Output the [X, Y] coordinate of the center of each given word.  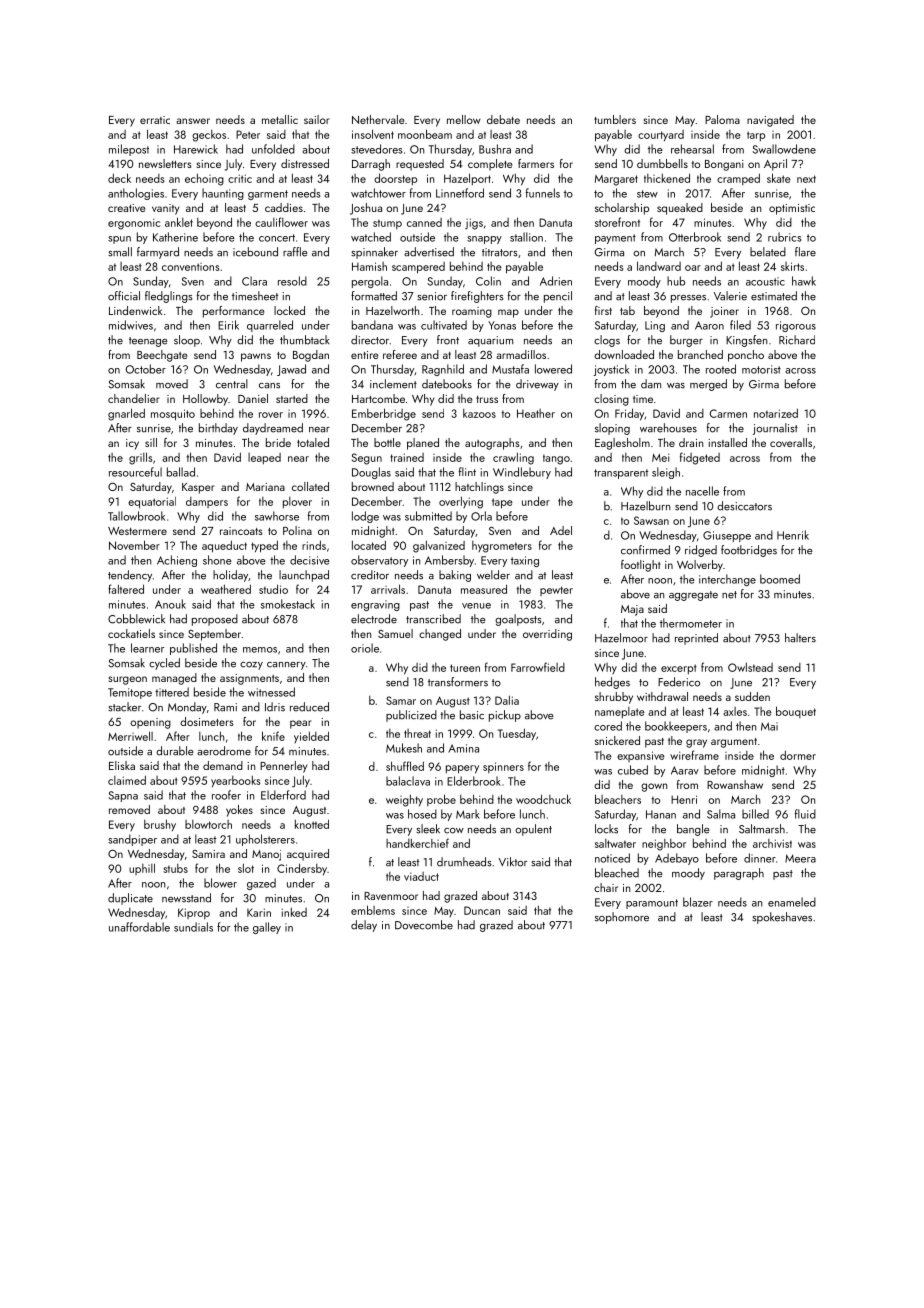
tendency [130, 576]
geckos [209, 136]
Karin [259, 912]
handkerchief [417, 843]
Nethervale [378, 119]
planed [423, 444]
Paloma [722, 119]
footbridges [749, 551]
